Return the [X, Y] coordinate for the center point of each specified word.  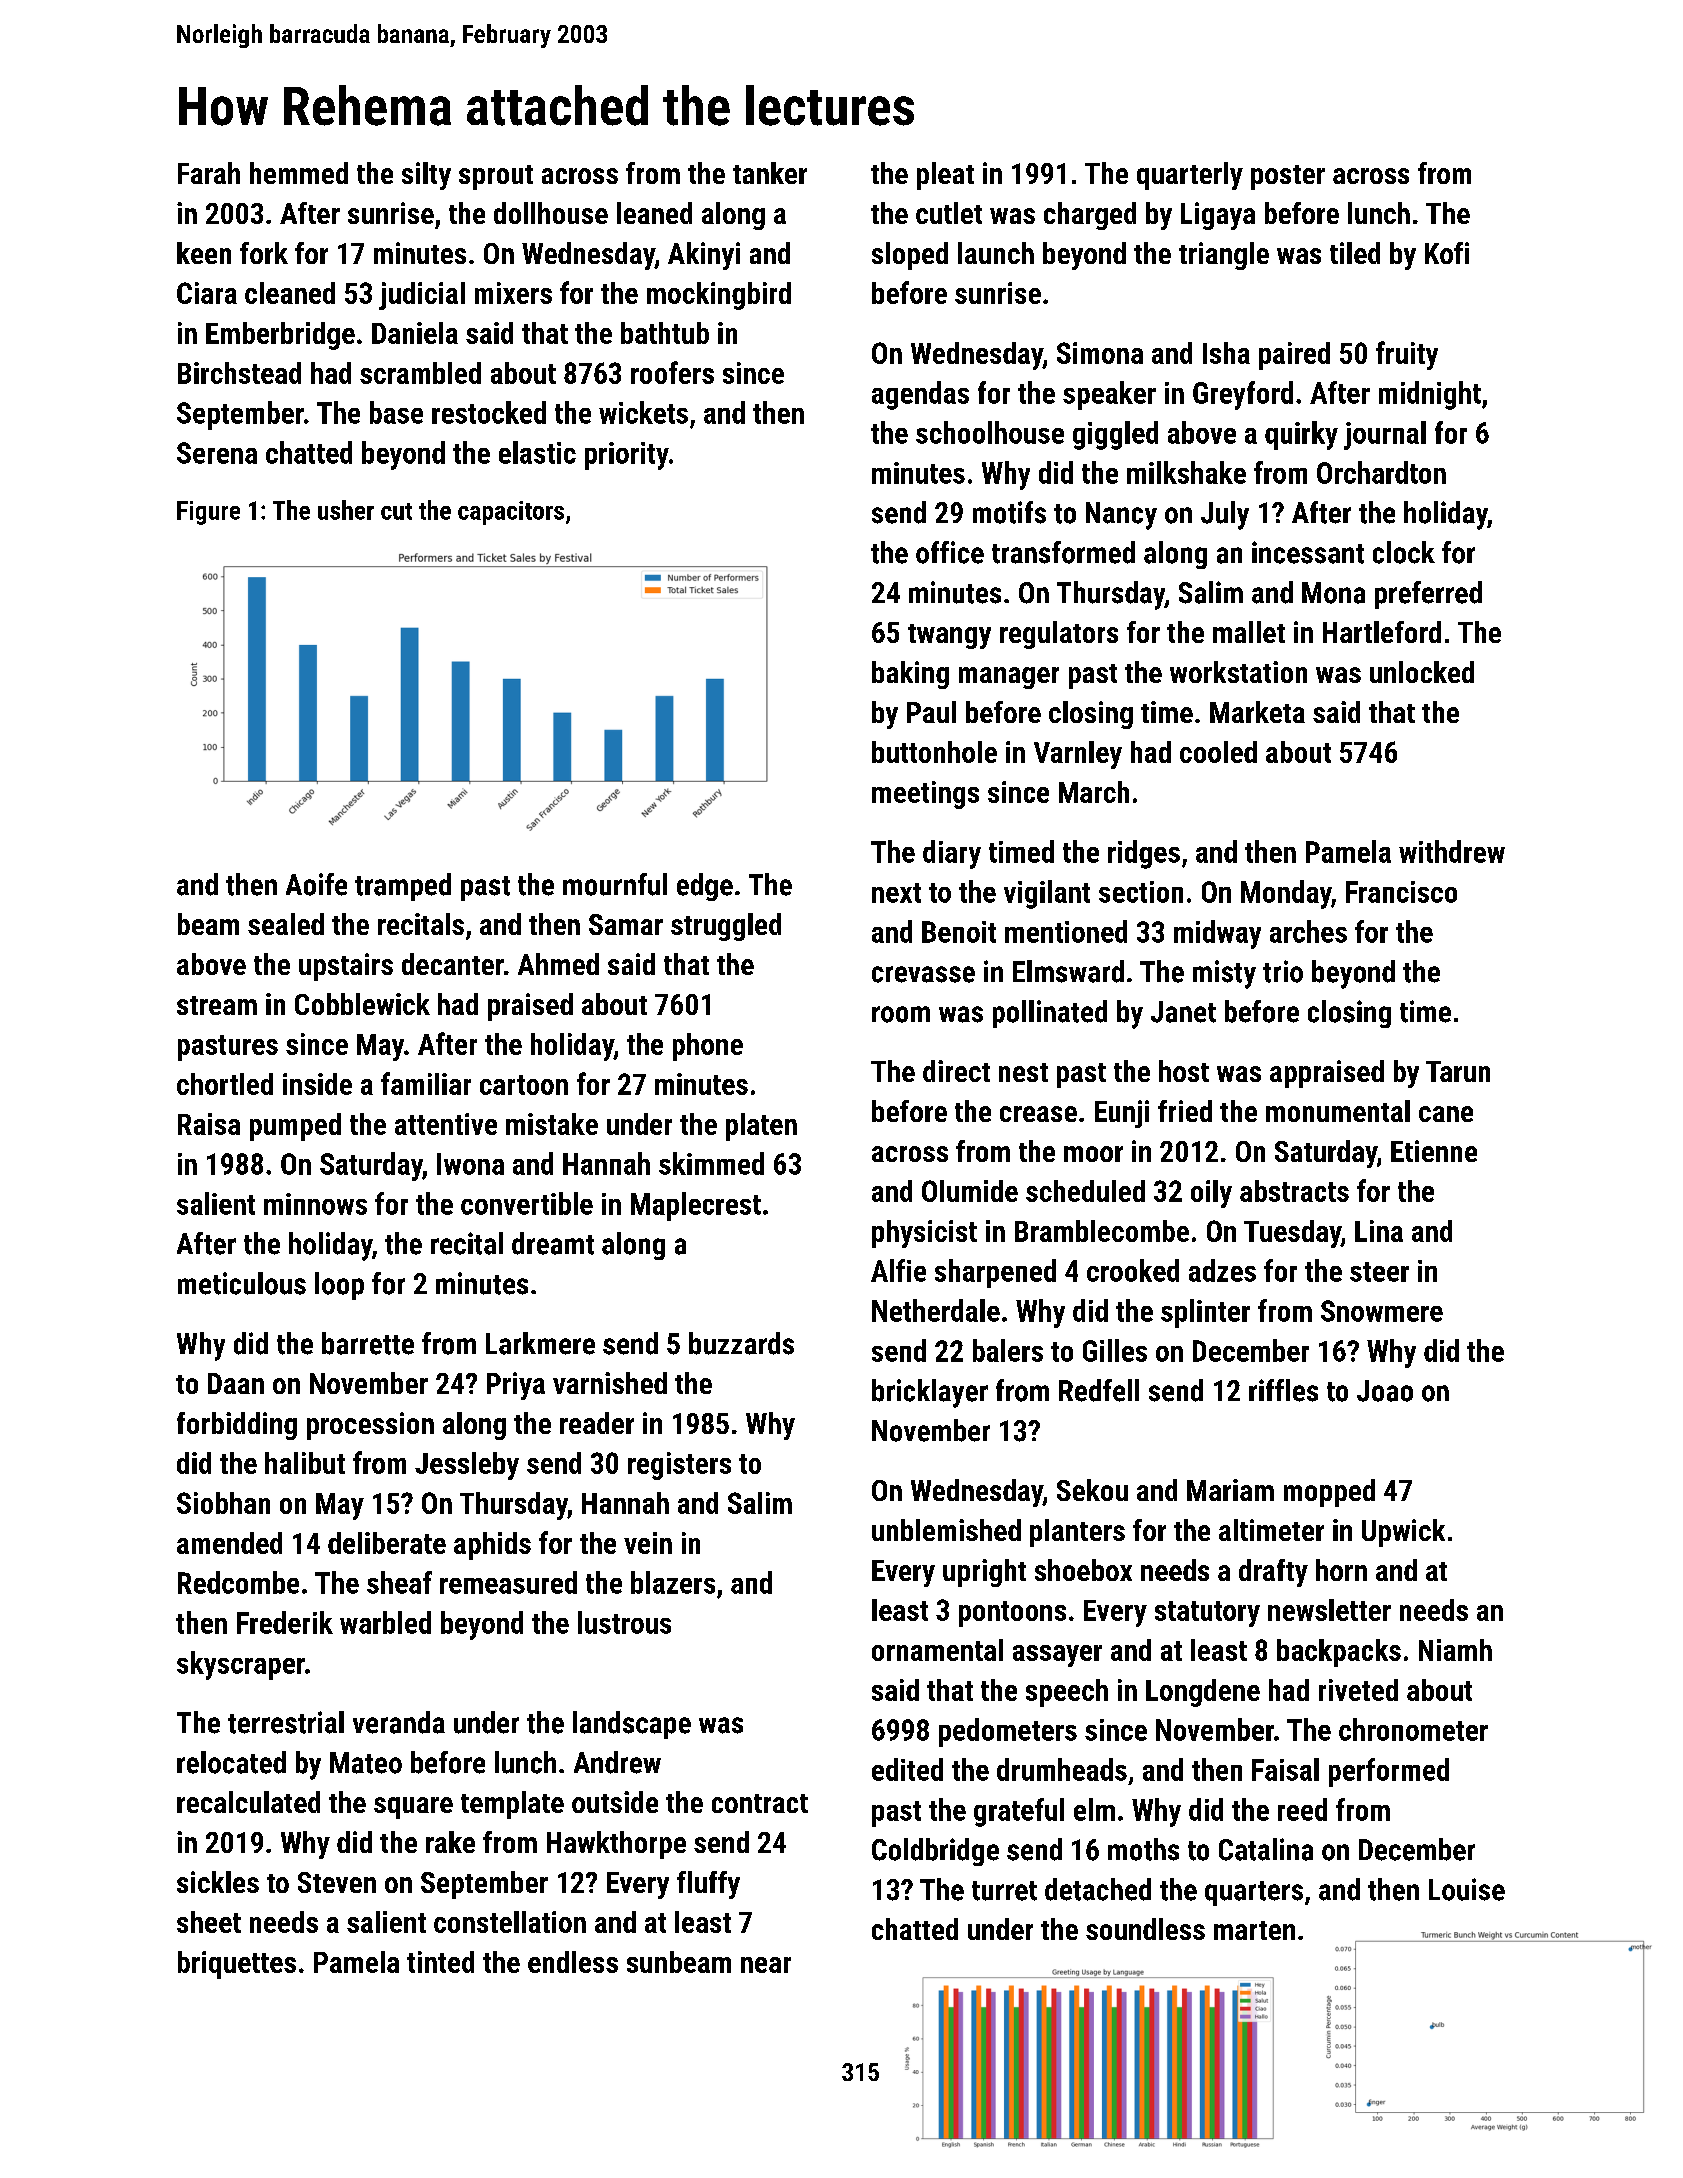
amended [229, 1543]
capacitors [511, 513]
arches [1308, 931]
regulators [1059, 635]
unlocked [1422, 672]
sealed [286, 924]
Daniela [415, 333]
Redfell [1099, 1390]
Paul [931, 712]
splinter [1205, 1313]
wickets [643, 412]
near [766, 1965]
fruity [1407, 355]
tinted [440, 1962]
